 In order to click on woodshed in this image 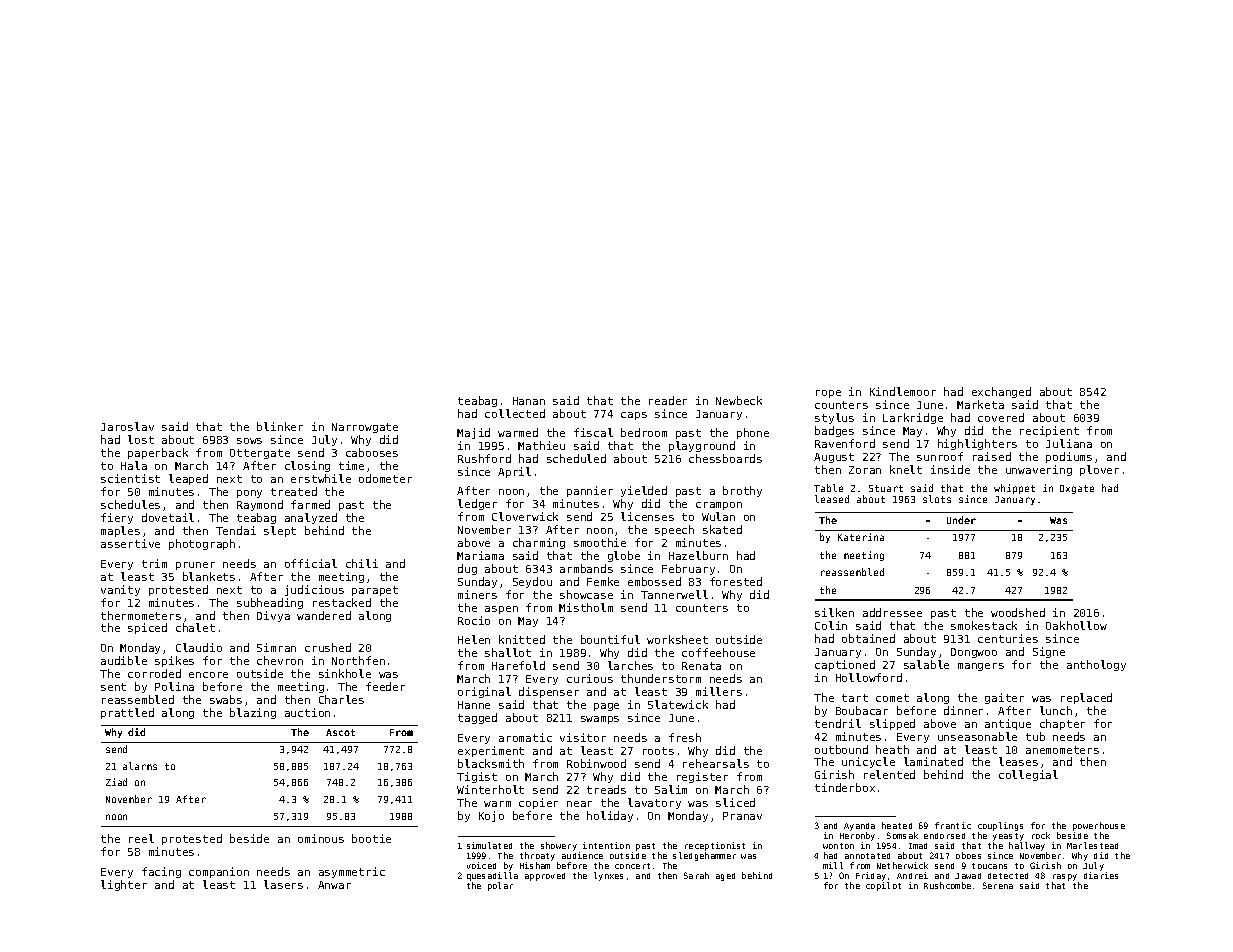, I will do `click(1018, 612)`.
